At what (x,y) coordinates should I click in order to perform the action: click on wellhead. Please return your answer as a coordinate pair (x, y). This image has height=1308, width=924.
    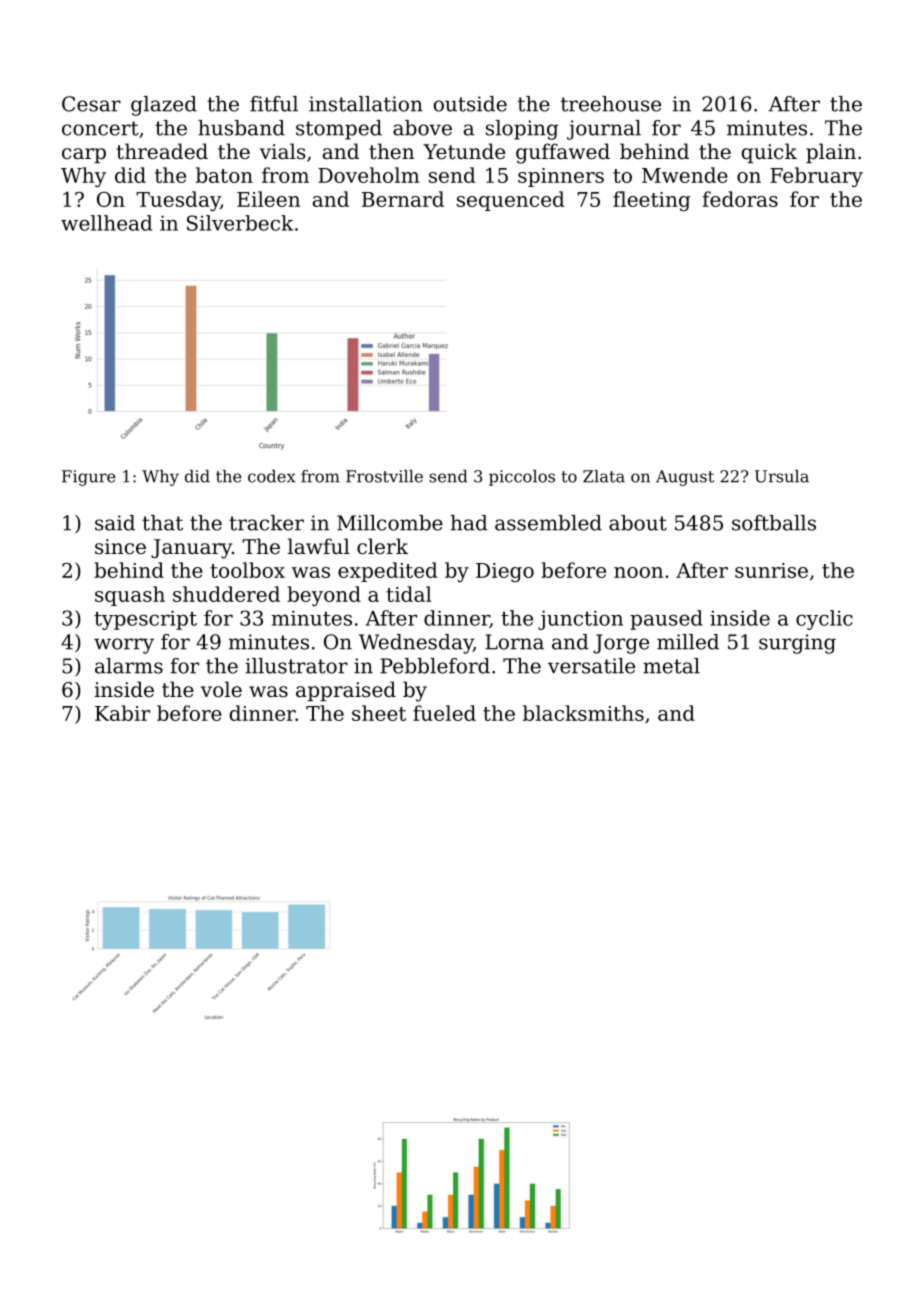
    Looking at the image, I should click on (106, 223).
